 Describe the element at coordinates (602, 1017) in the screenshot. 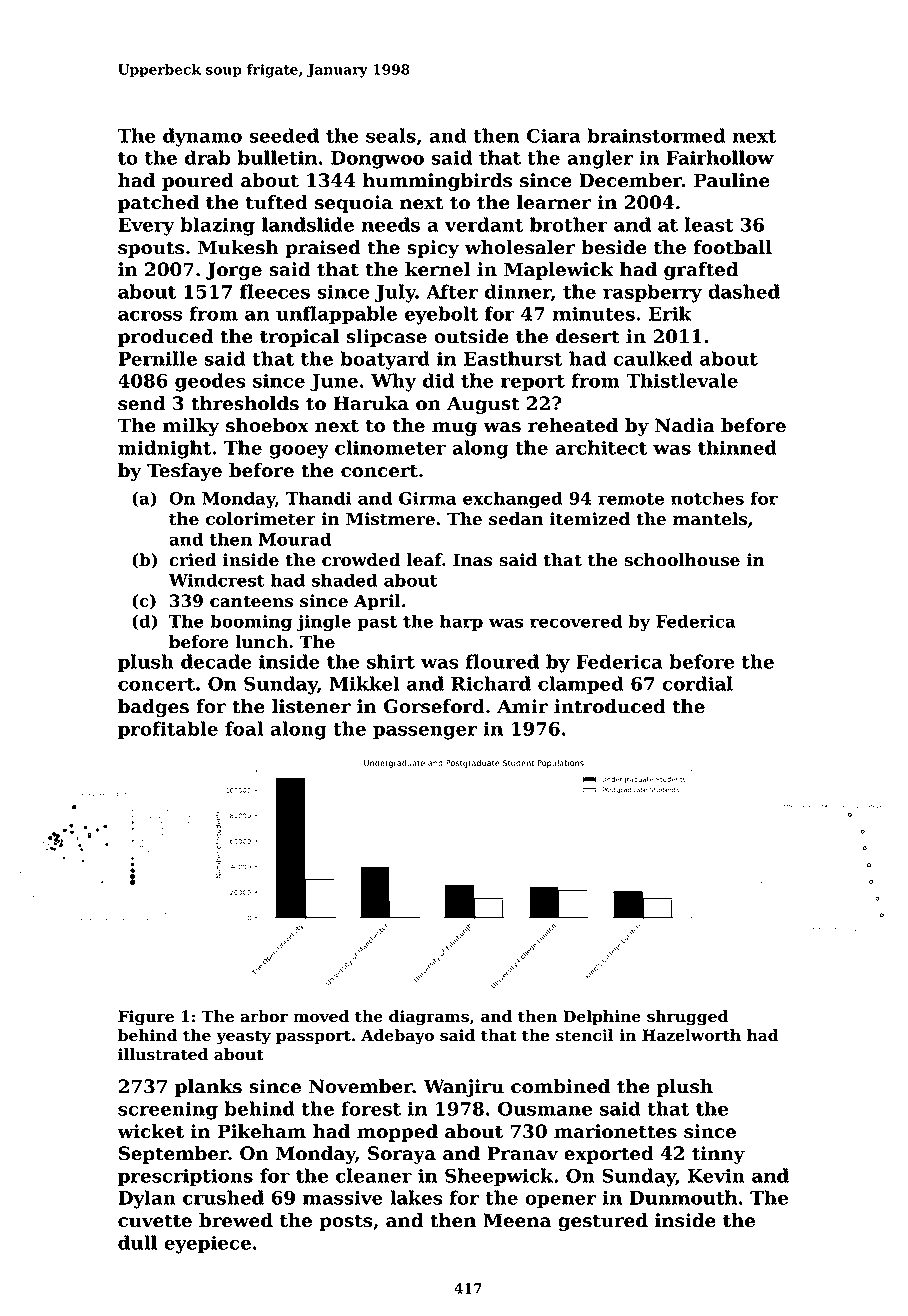

I see `Delphine` at that location.
